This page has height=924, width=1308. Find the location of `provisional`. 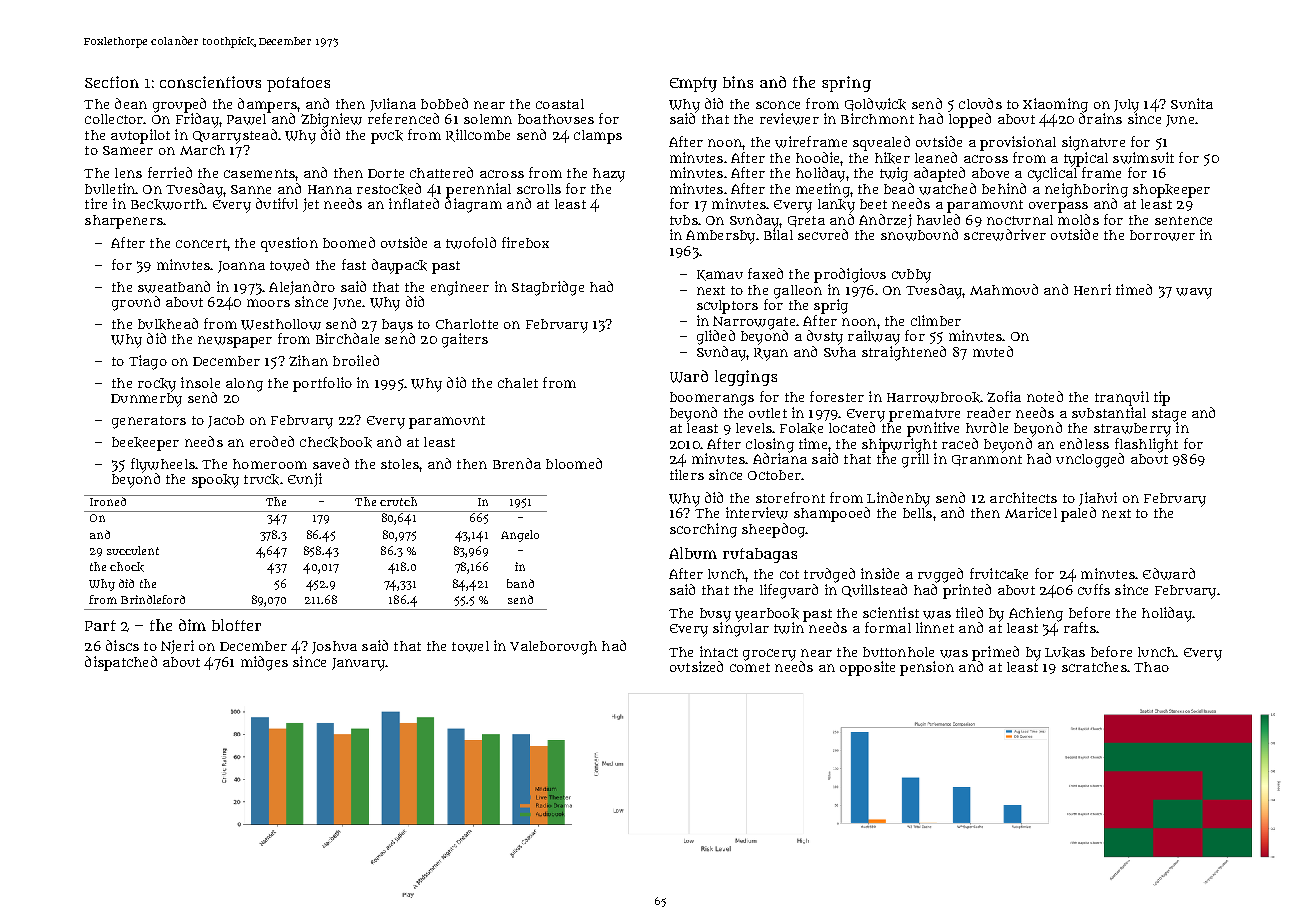

provisional is located at coordinates (1018, 143).
